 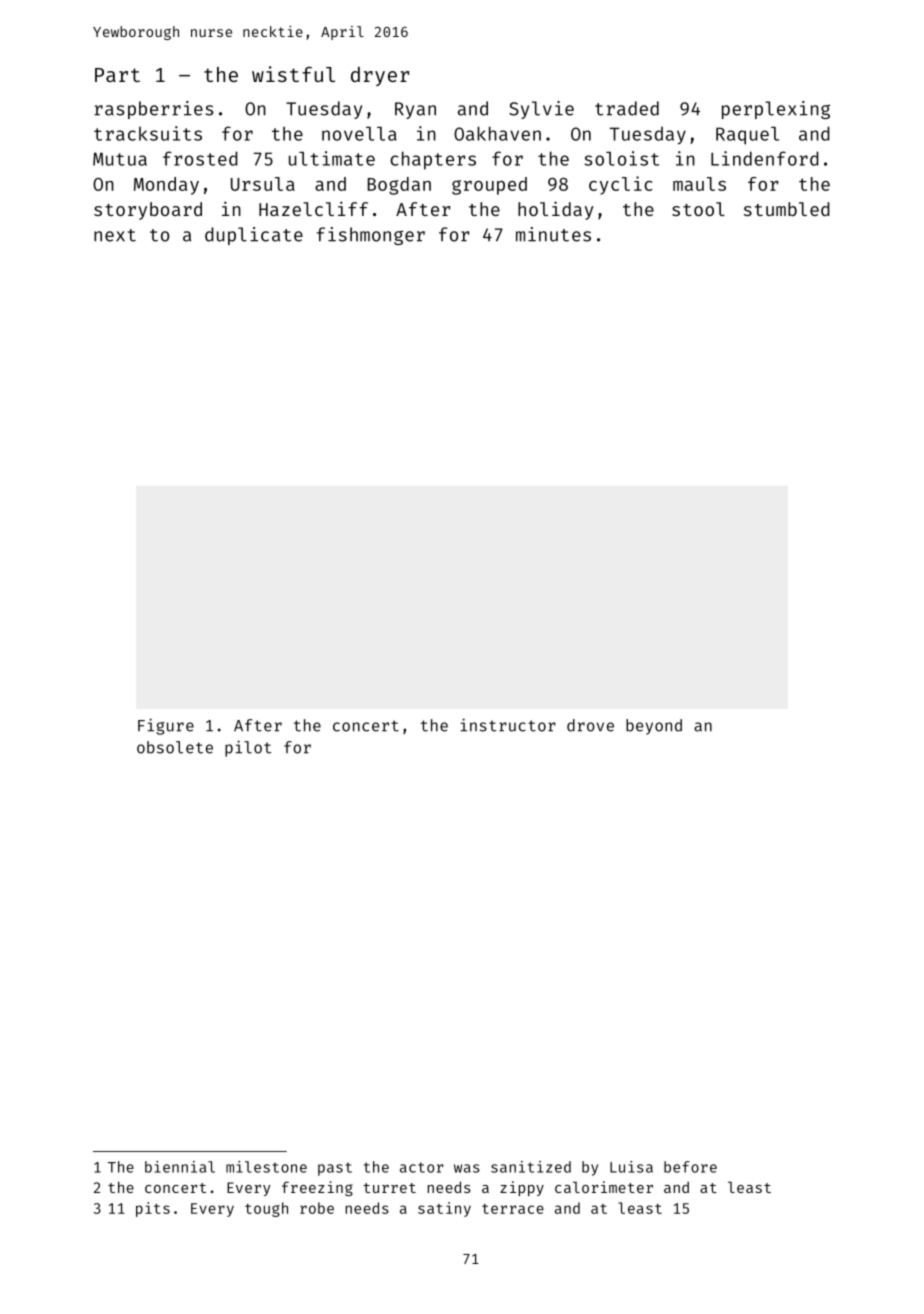 I want to click on Lindenford, so click(x=765, y=158).
